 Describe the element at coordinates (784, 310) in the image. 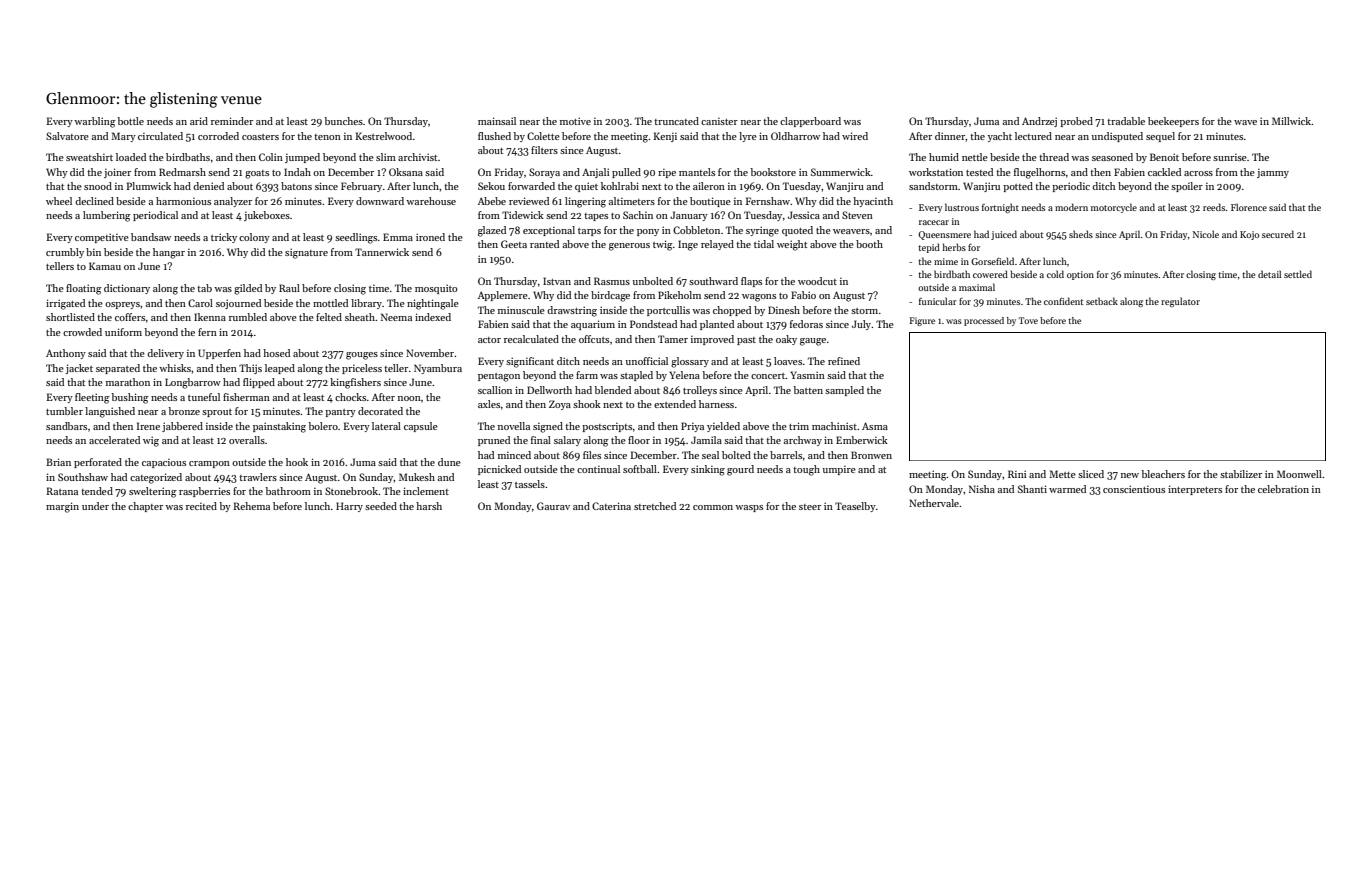

I see `Dinesh` at that location.
